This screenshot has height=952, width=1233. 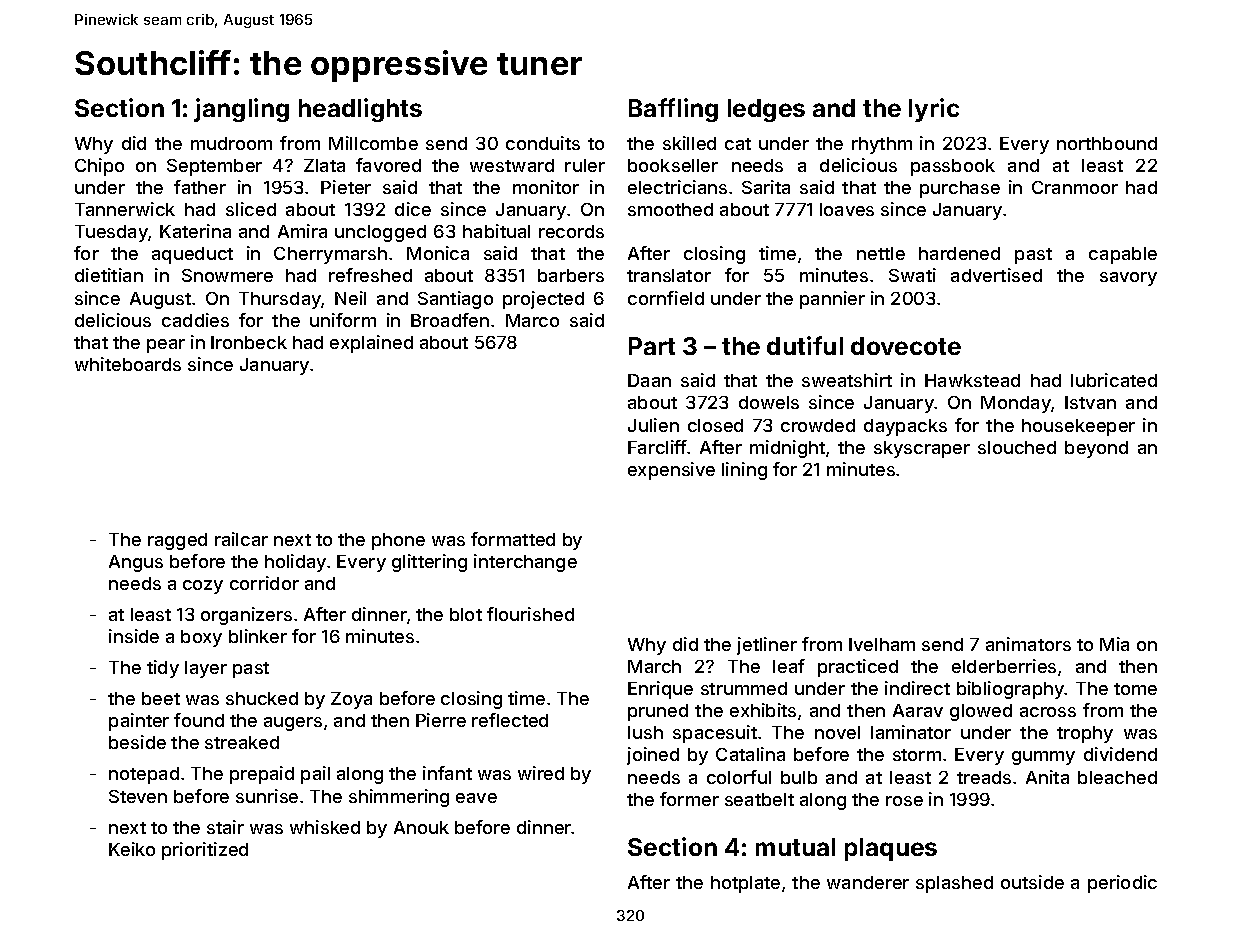 What do you see at coordinates (476, 798) in the screenshot?
I see `eave` at bounding box center [476, 798].
